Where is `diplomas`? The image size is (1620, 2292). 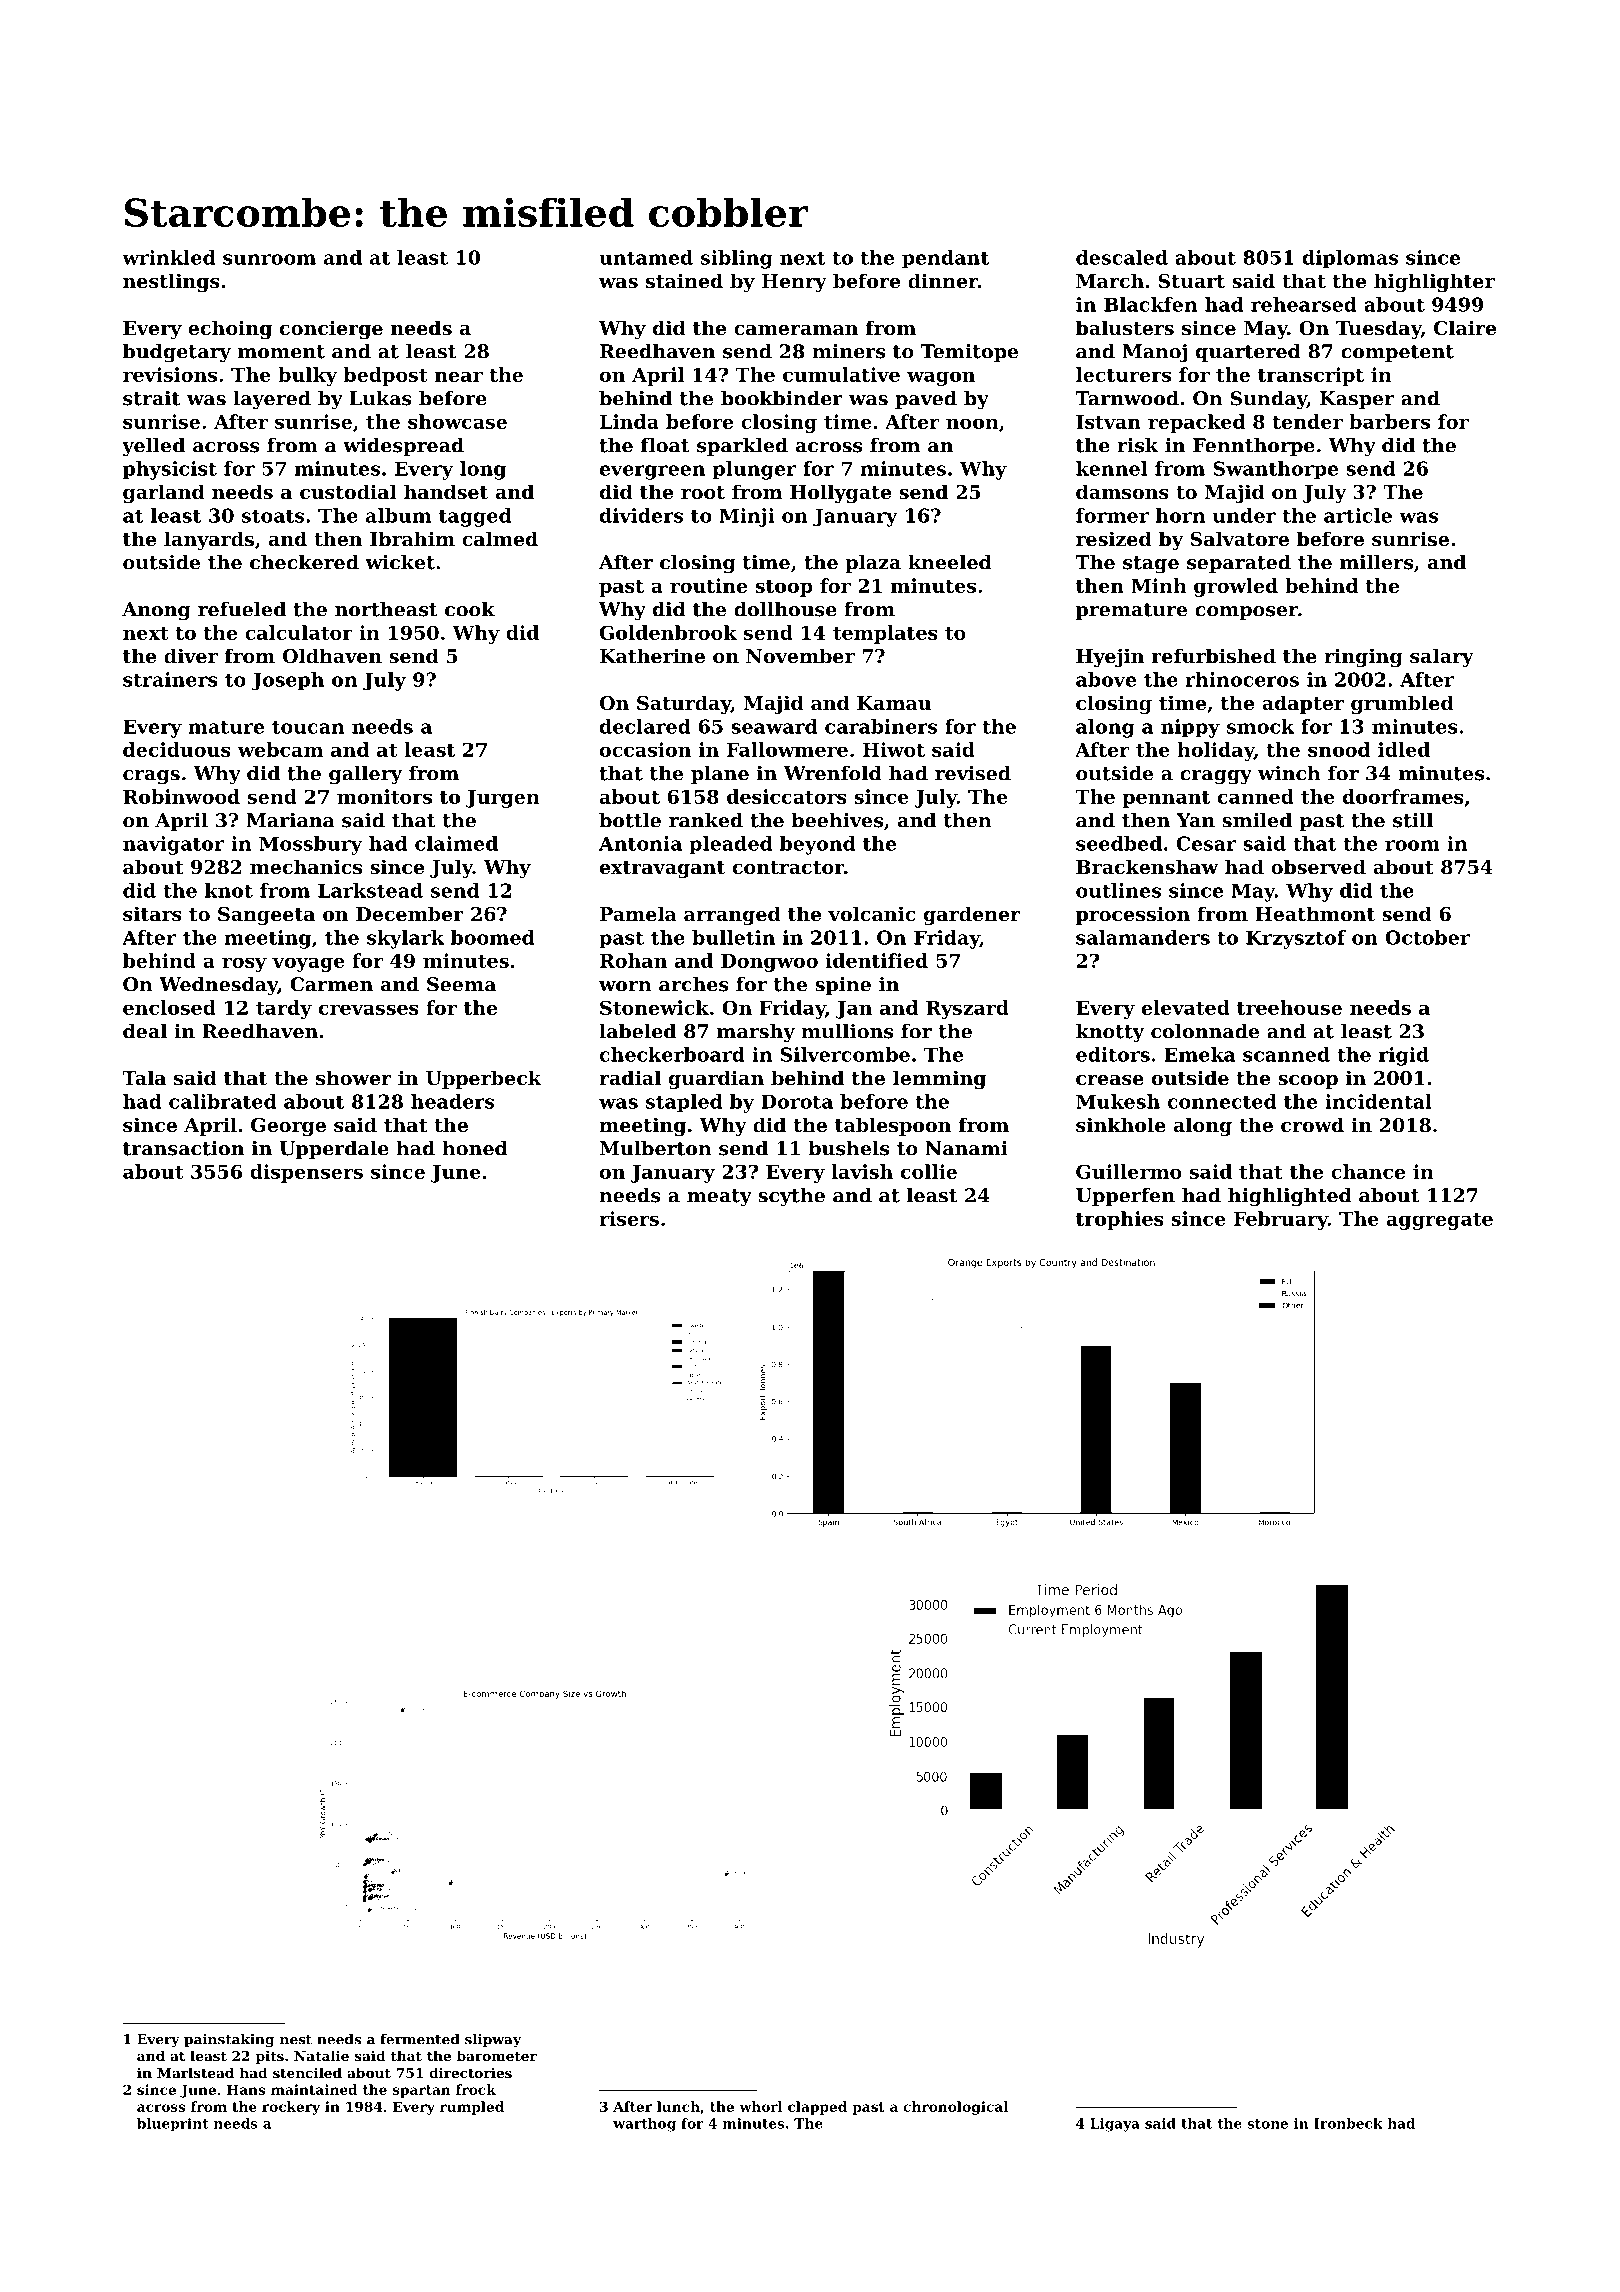 diplomas is located at coordinates (1350, 259).
